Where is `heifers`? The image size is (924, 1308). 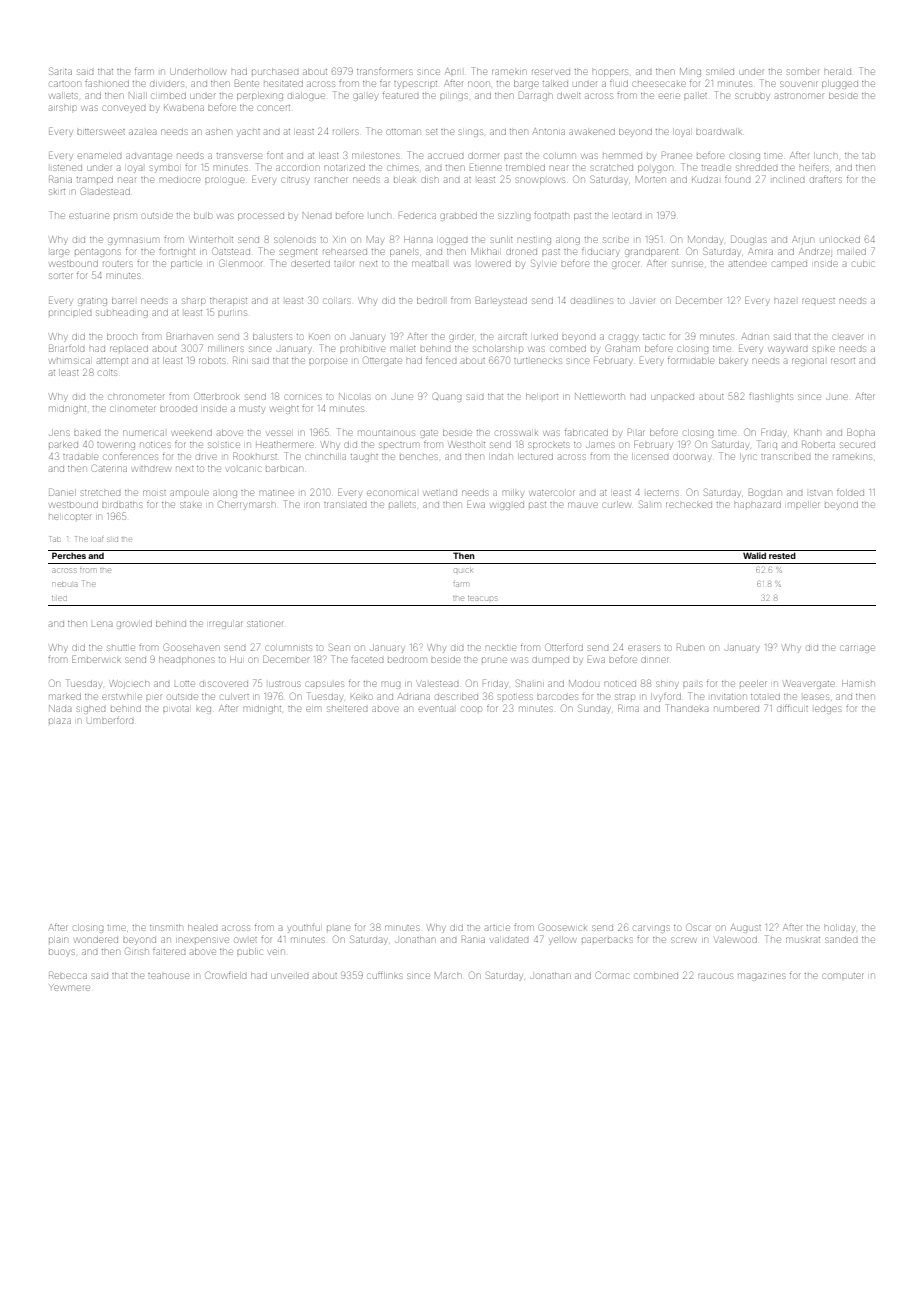
heifers is located at coordinates (813, 168).
